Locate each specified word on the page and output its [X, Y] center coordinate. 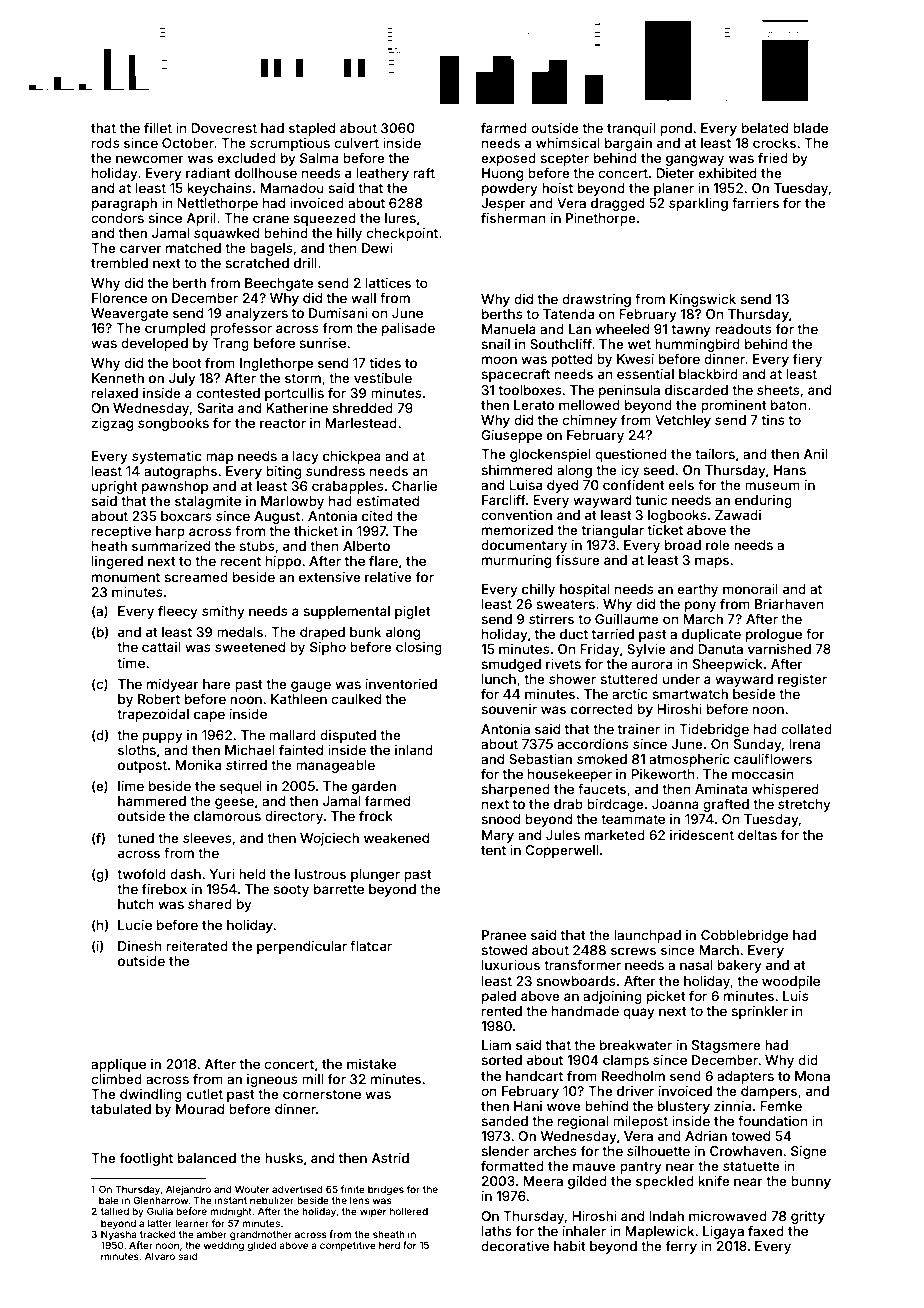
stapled [312, 129]
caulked [356, 699]
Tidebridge [714, 730]
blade [810, 128]
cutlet [205, 1094]
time [131, 663]
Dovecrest [224, 128]
